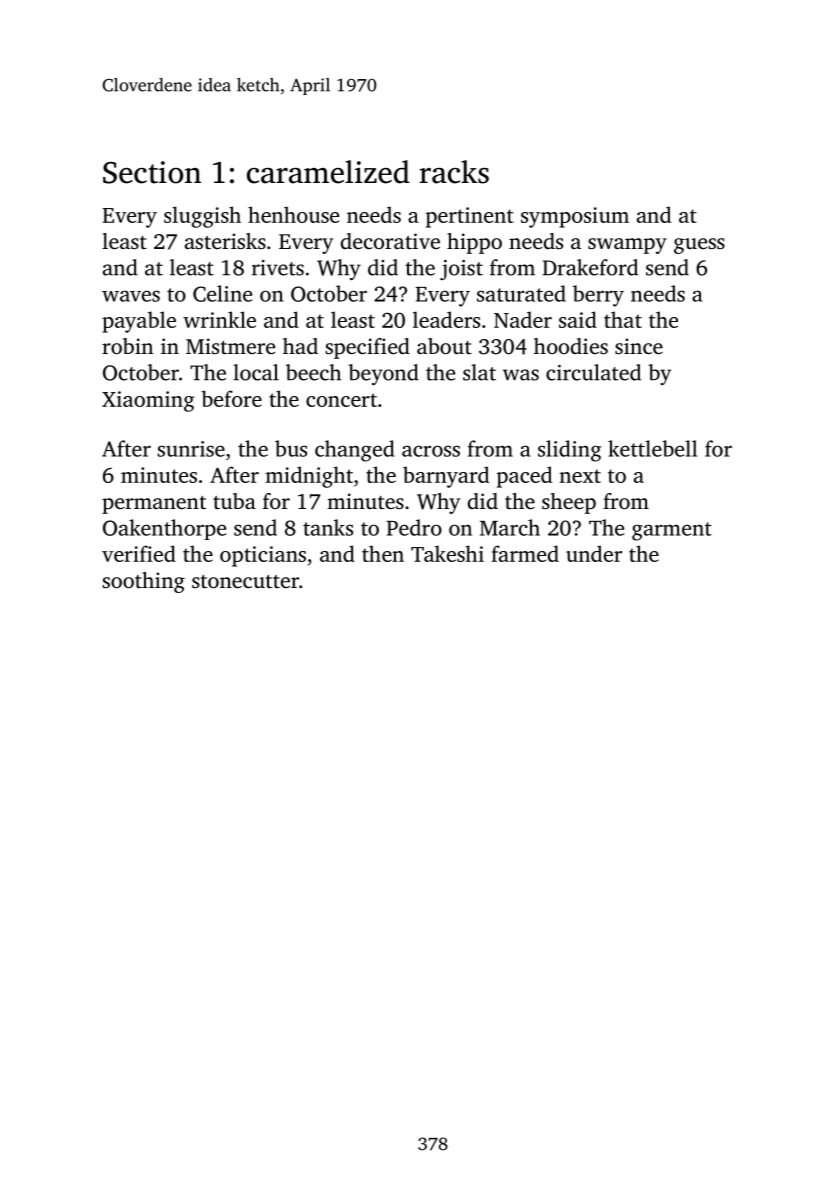 The image size is (835, 1185). What do you see at coordinates (461, 270) in the image?
I see `joist` at bounding box center [461, 270].
